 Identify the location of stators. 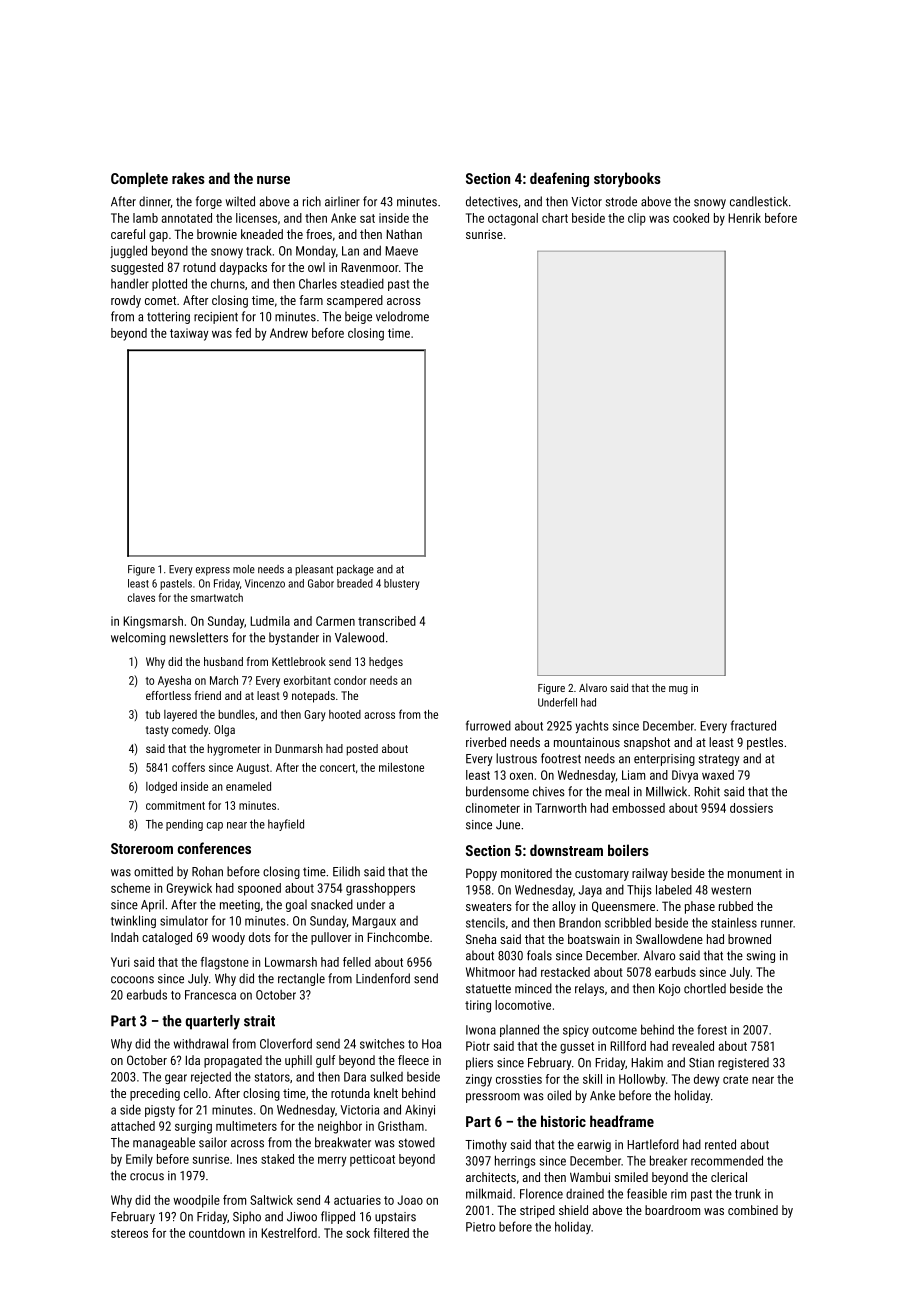
(272, 1077).
